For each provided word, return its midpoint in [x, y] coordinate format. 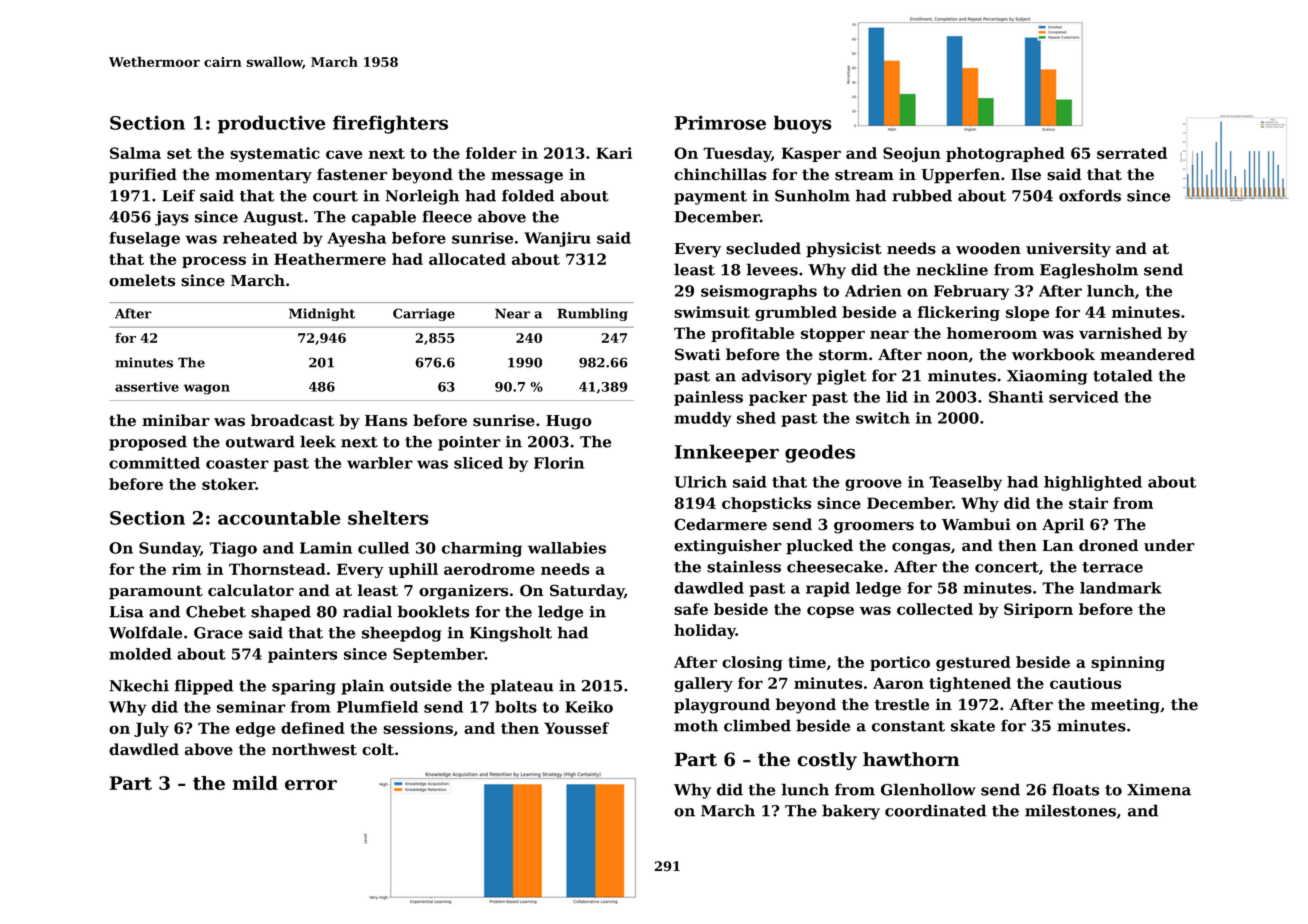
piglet [841, 377]
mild [255, 783]
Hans [386, 421]
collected [935, 609]
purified [143, 176]
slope [1027, 313]
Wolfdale [145, 632]
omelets [142, 280]
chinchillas [720, 174]
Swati [697, 354]
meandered [1147, 354]
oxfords [1090, 195]
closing [752, 663]
